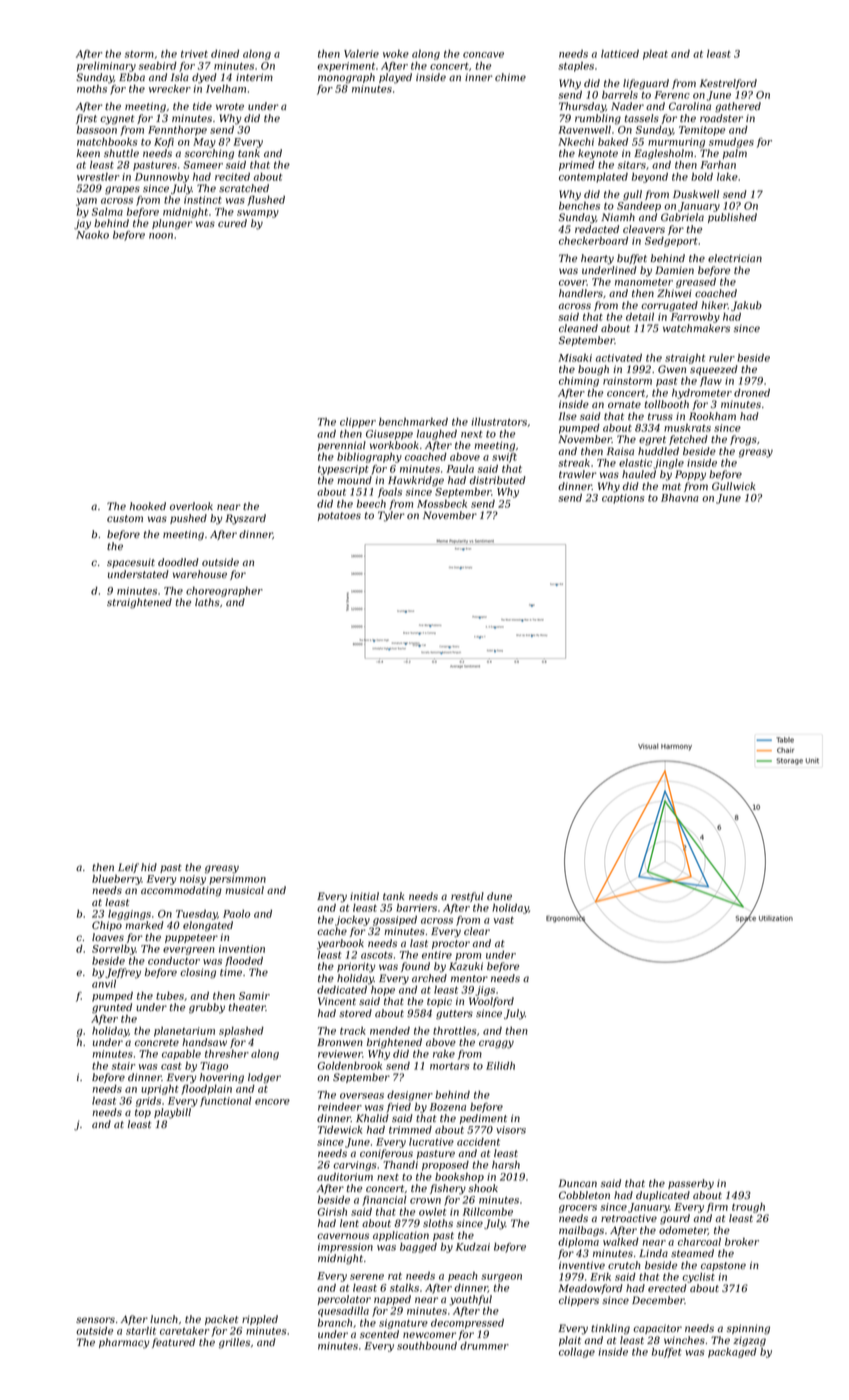 The width and height of the screenshot is (849, 1400). What do you see at coordinates (164, 1319) in the screenshot?
I see `lunch` at bounding box center [164, 1319].
